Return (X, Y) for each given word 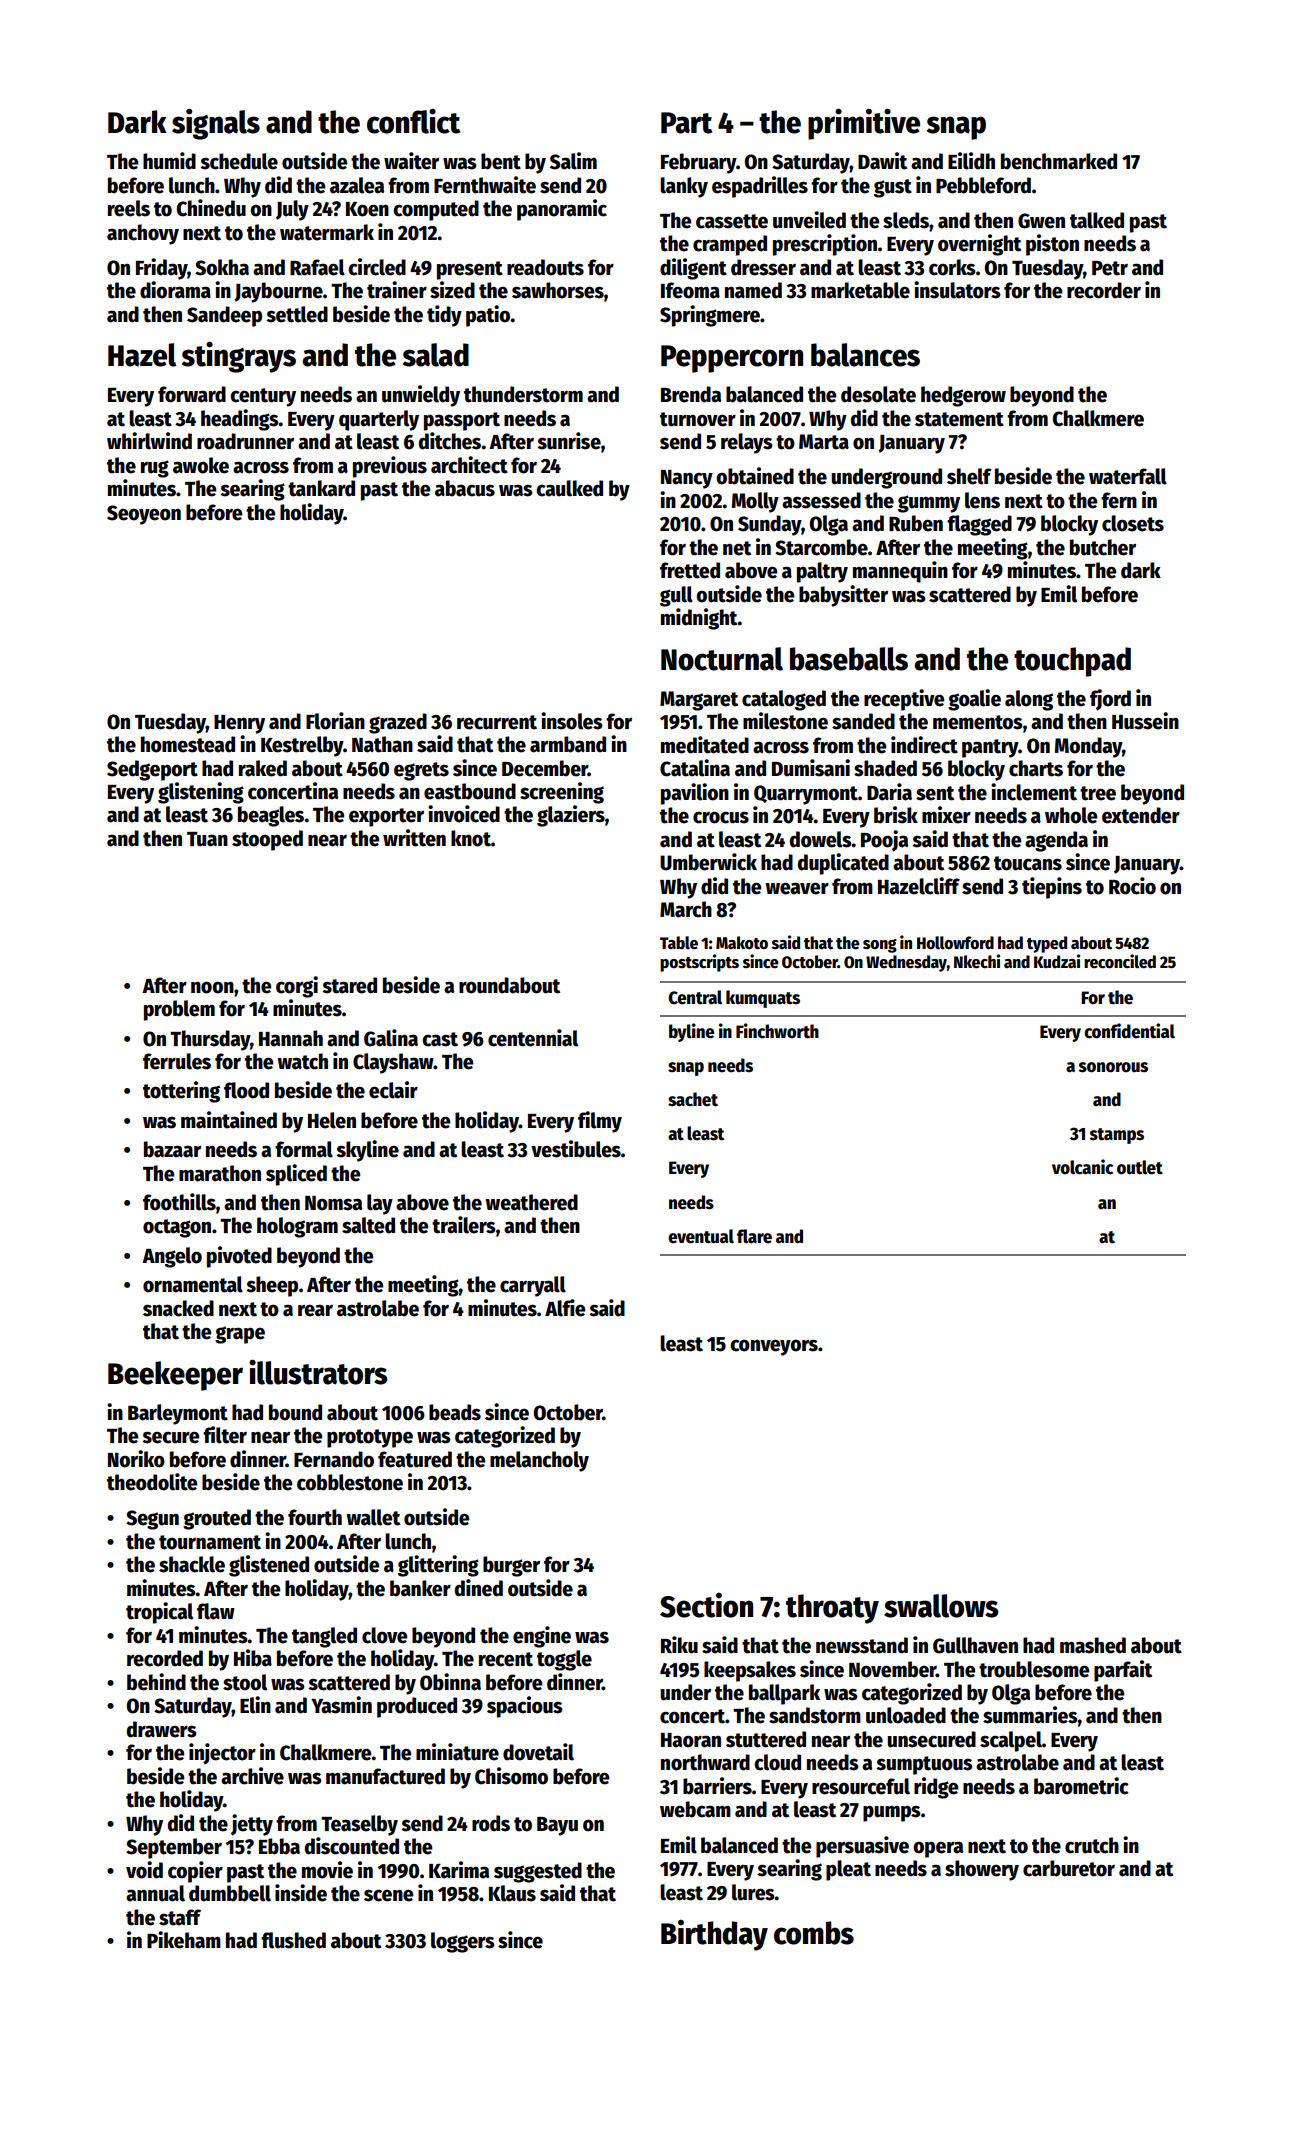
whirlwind (149, 441)
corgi (297, 987)
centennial (533, 1038)
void (144, 1870)
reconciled (1120, 961)
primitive (864, 124)
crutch (1092, 1845)
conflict (413, 121)
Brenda (691, 394)
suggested (538, 1872)
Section (706, 1605)
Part (686, 123)
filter (225, 1435)
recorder (1104, 290)
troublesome (1034, 1669)
